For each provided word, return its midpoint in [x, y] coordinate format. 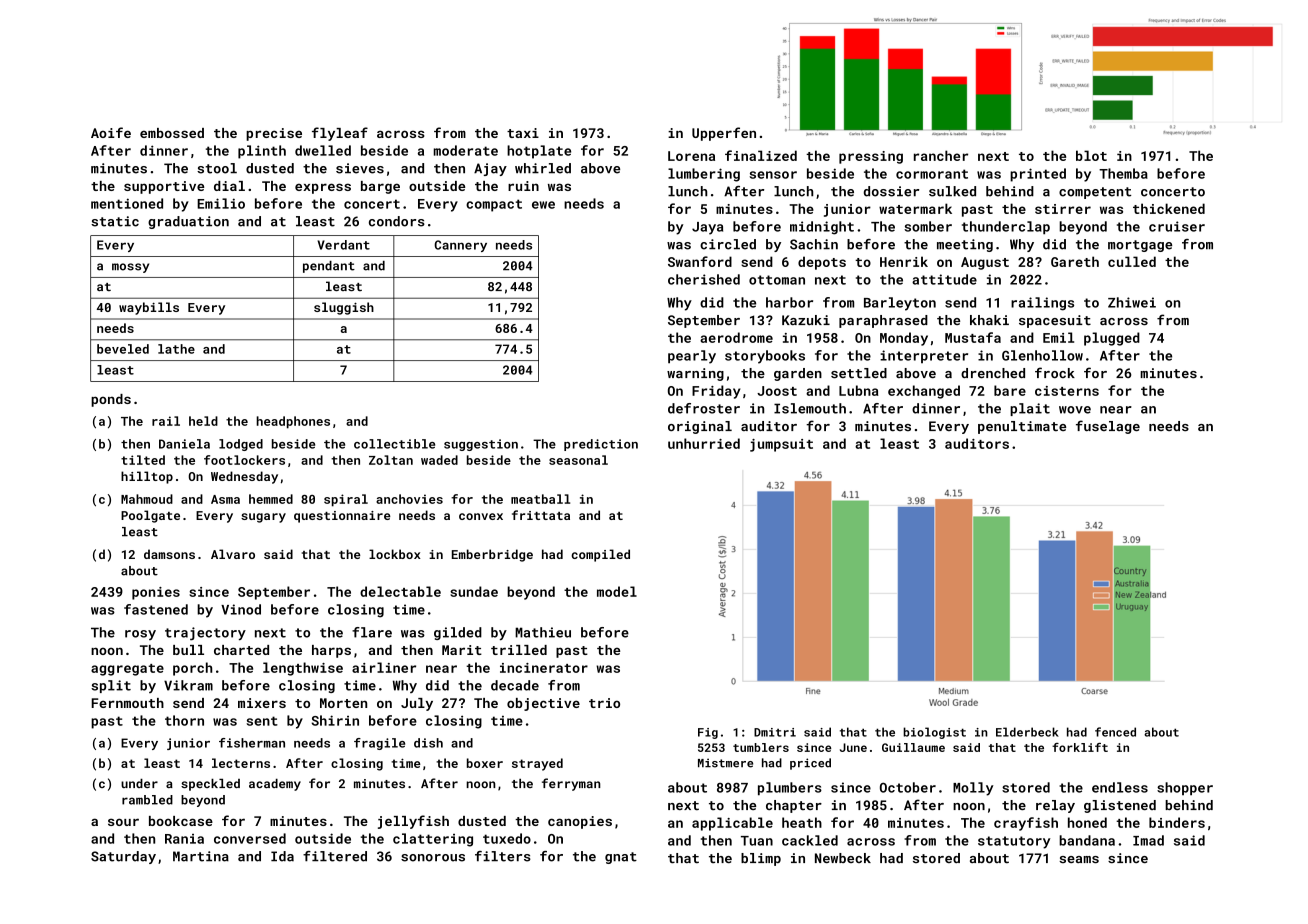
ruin [523, 186]
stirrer [1063, 209]
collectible [394, 444]
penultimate [1022, 427]
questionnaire [342, 517]
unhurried [704, 443]
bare [1010, 390]
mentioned [127, 203]
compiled [600, 555]
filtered [335, 856]
